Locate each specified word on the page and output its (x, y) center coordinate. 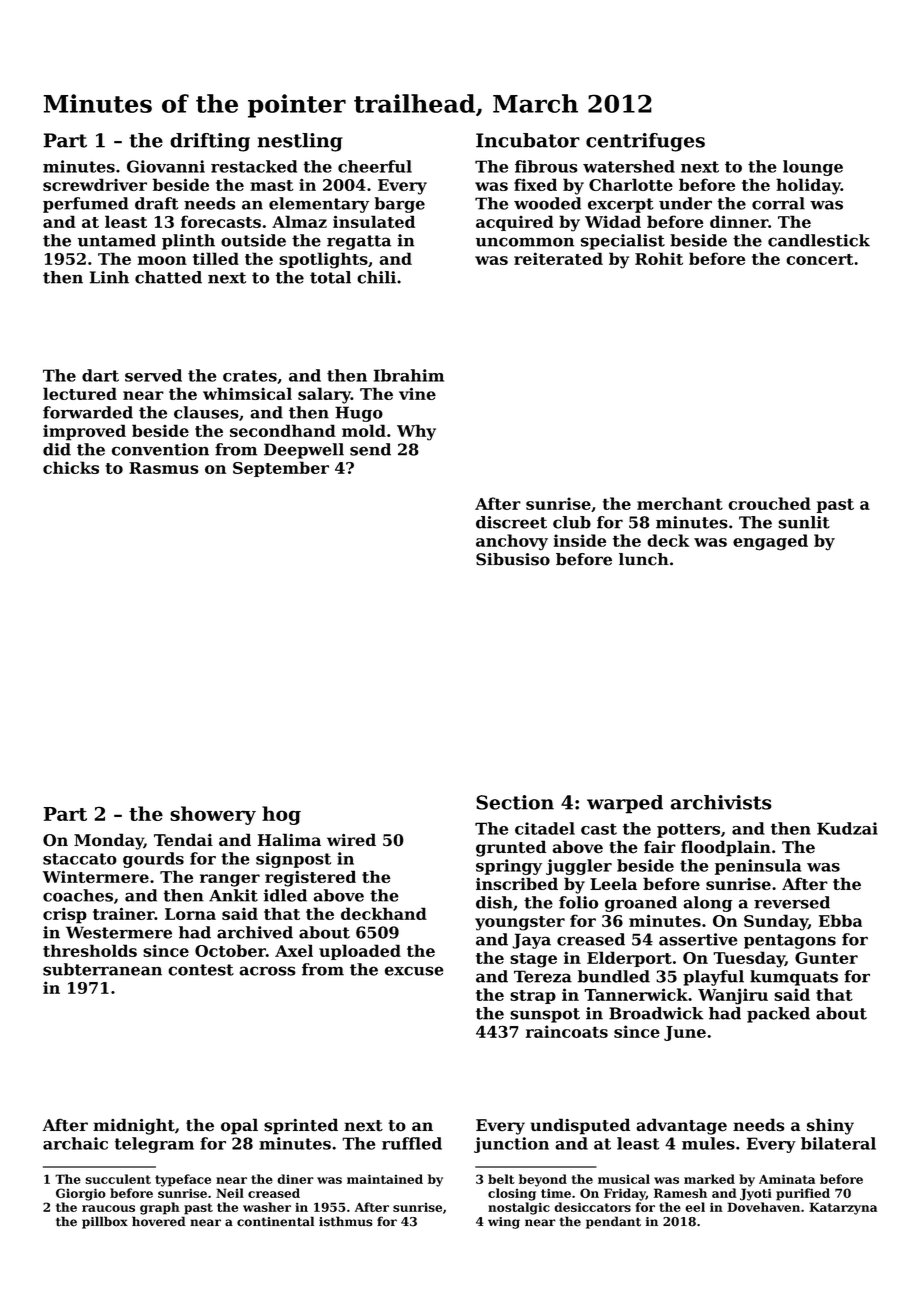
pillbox (105, 1222)
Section (515, 802)
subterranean (102, 969)
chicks (71, 467)
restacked (254, 166)
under (685, 203)
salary (324, 395)
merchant (680, 503)
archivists (721, 802)
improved (84, 432)
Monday (109, 841)
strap (533, 997)
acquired (514, 223)
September (281, 469)
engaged (770, 542)
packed (778, 1015)
